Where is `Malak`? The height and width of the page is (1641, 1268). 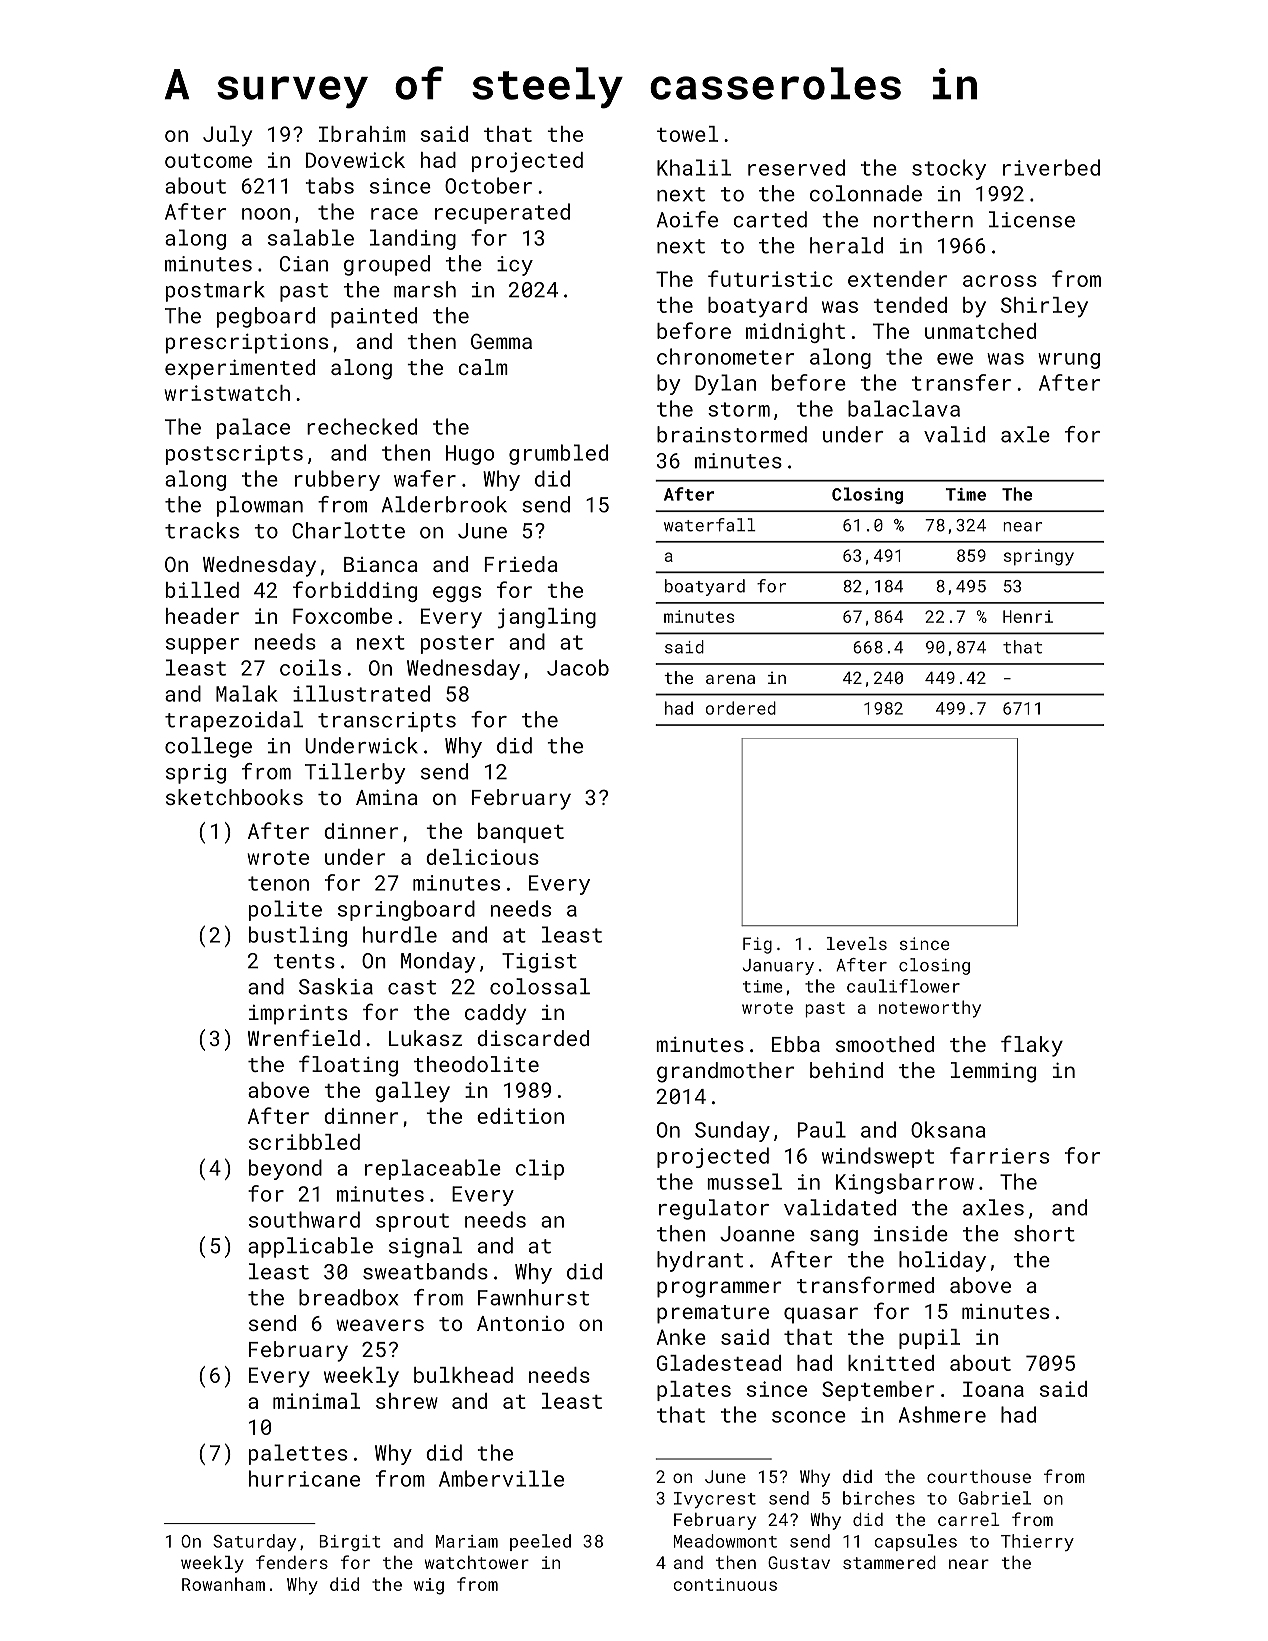
Malak is located at coordinates (247, 693).
